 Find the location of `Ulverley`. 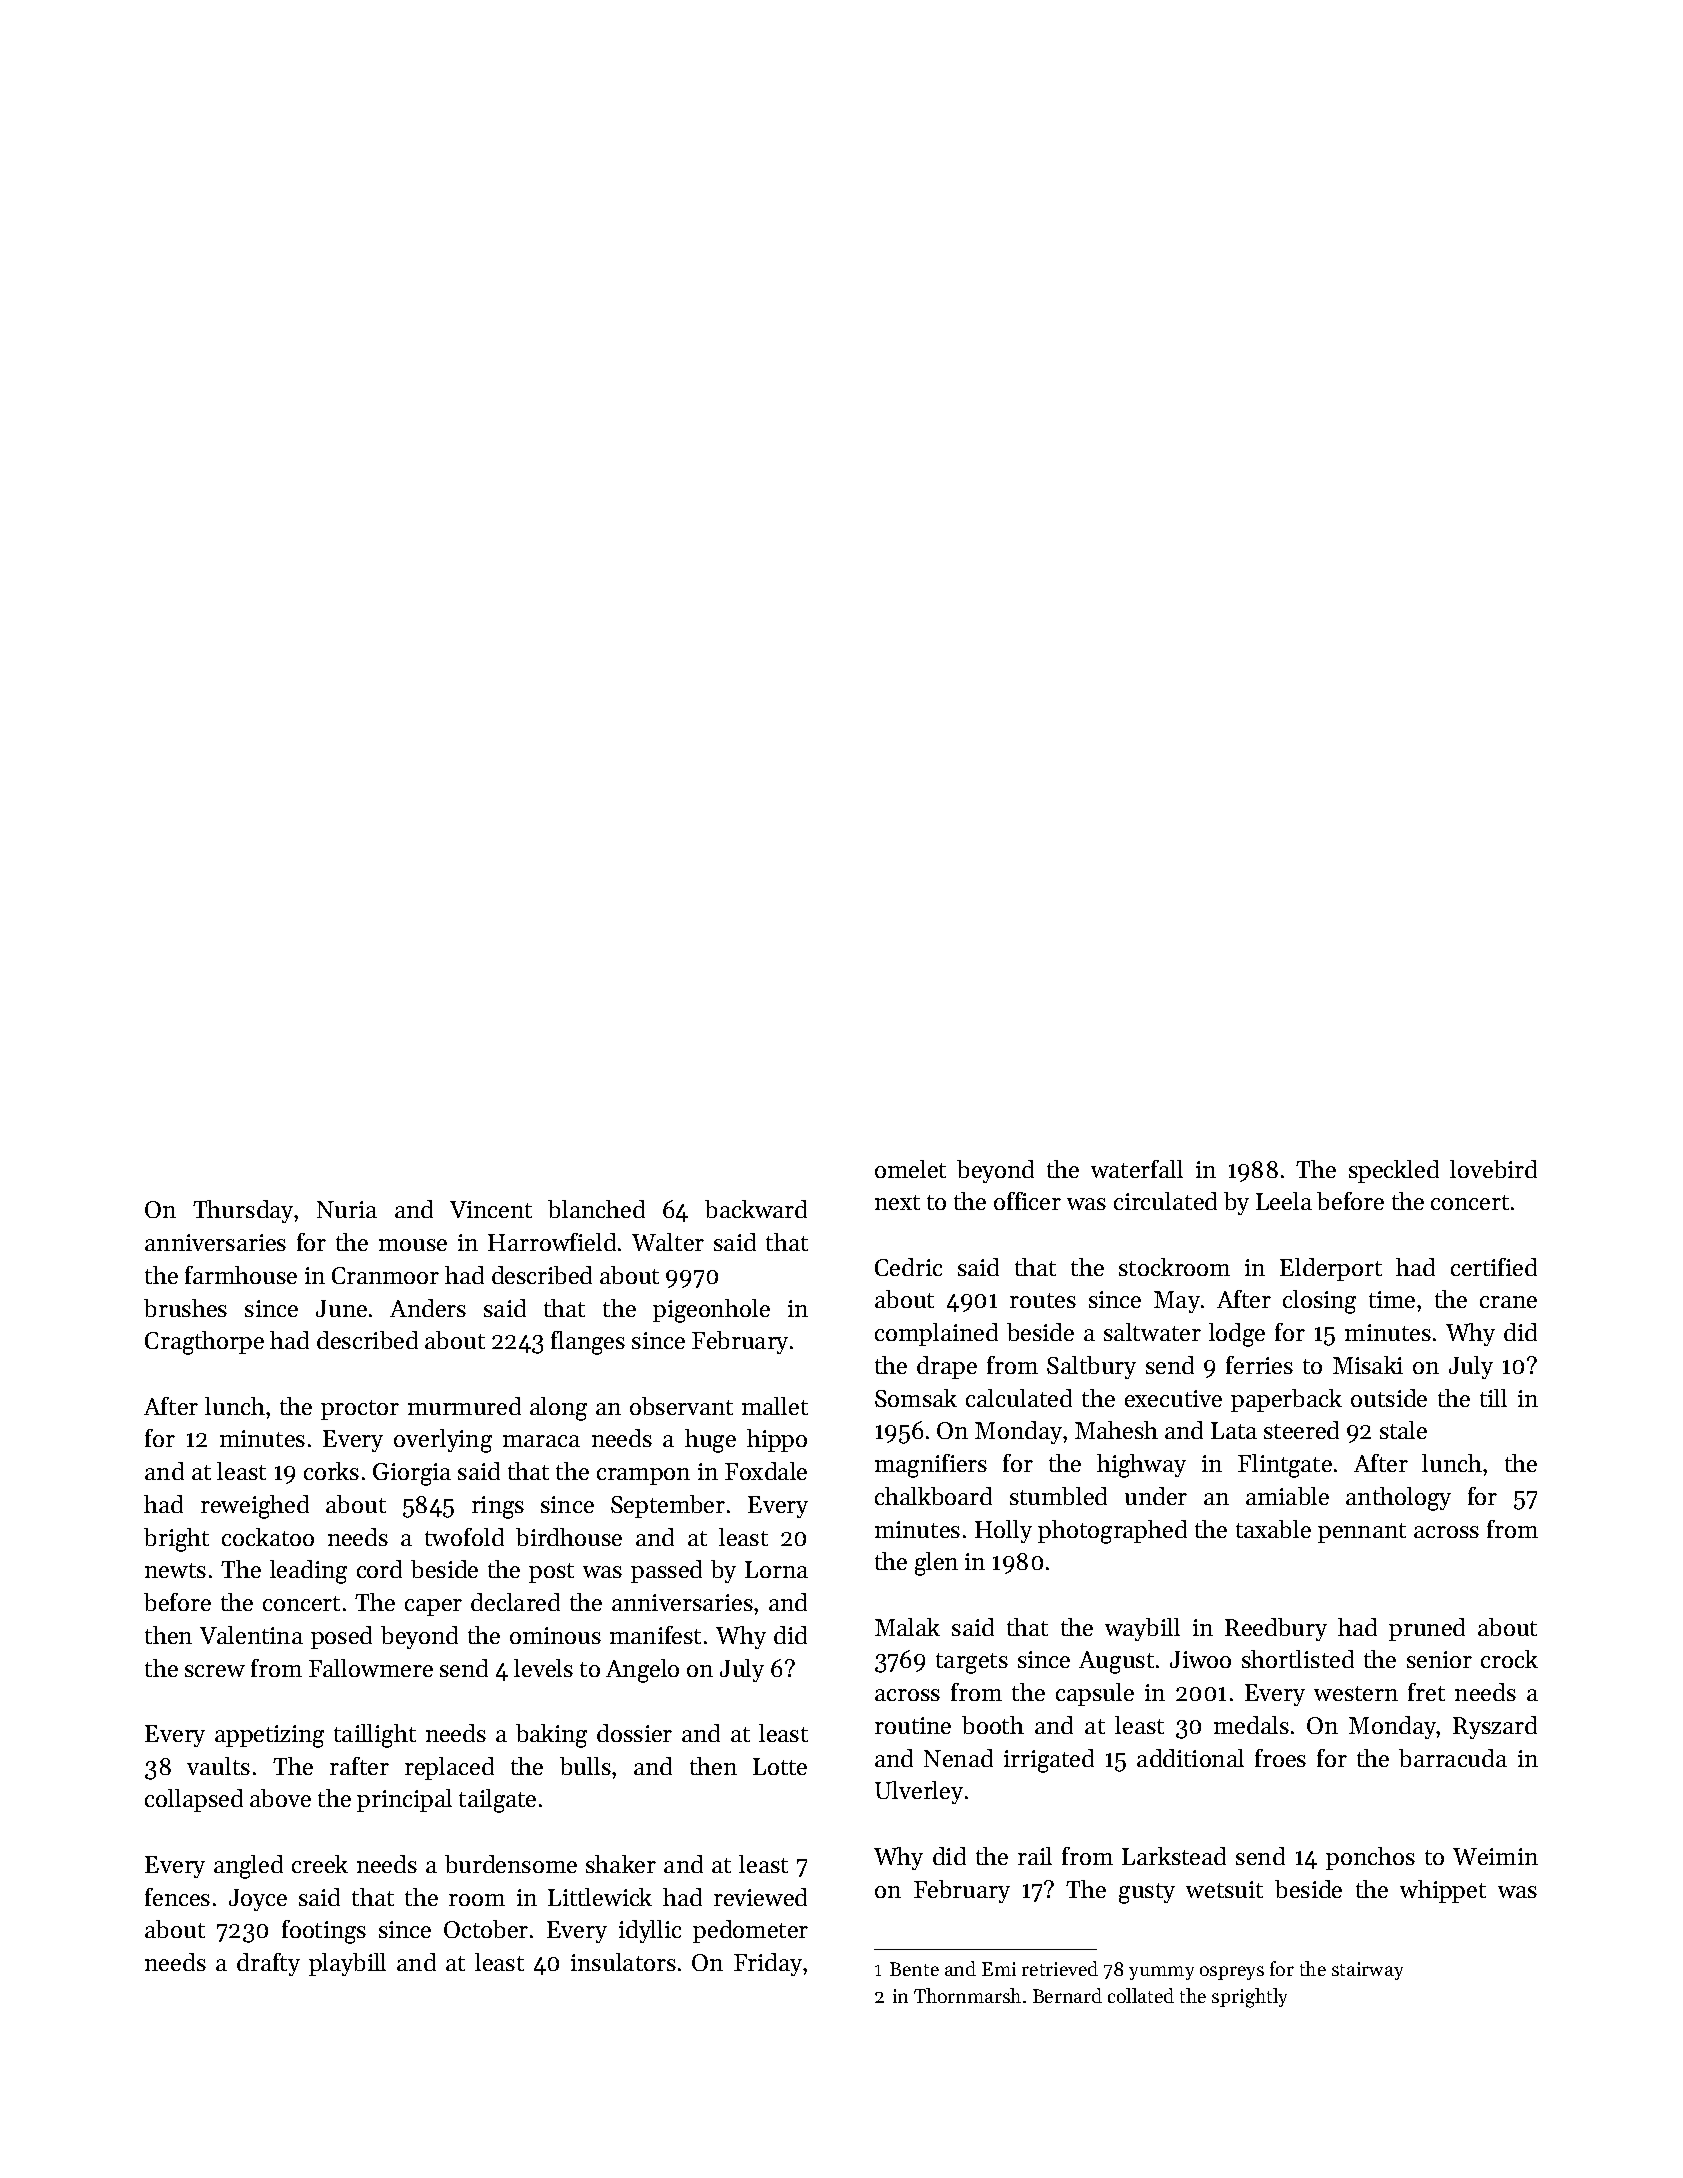

Ulverley is located at coordinates (919, 1792).
